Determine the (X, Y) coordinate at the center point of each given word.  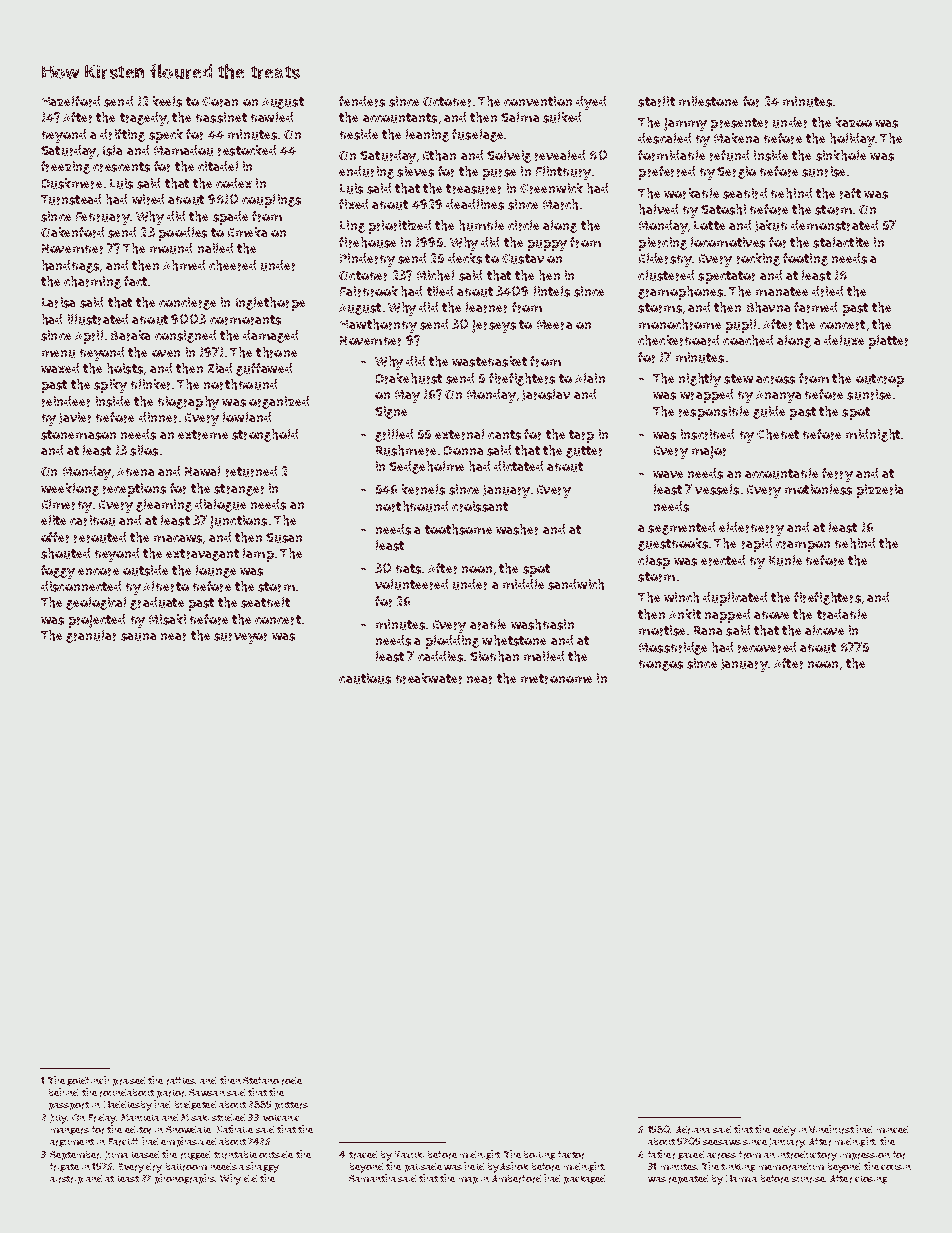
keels (167, 101)
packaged (584, 1179)
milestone (708, 101)
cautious (365, 678)
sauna (138, 637)
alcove (824, 630)
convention (538, 101)
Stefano (261, 1080)
